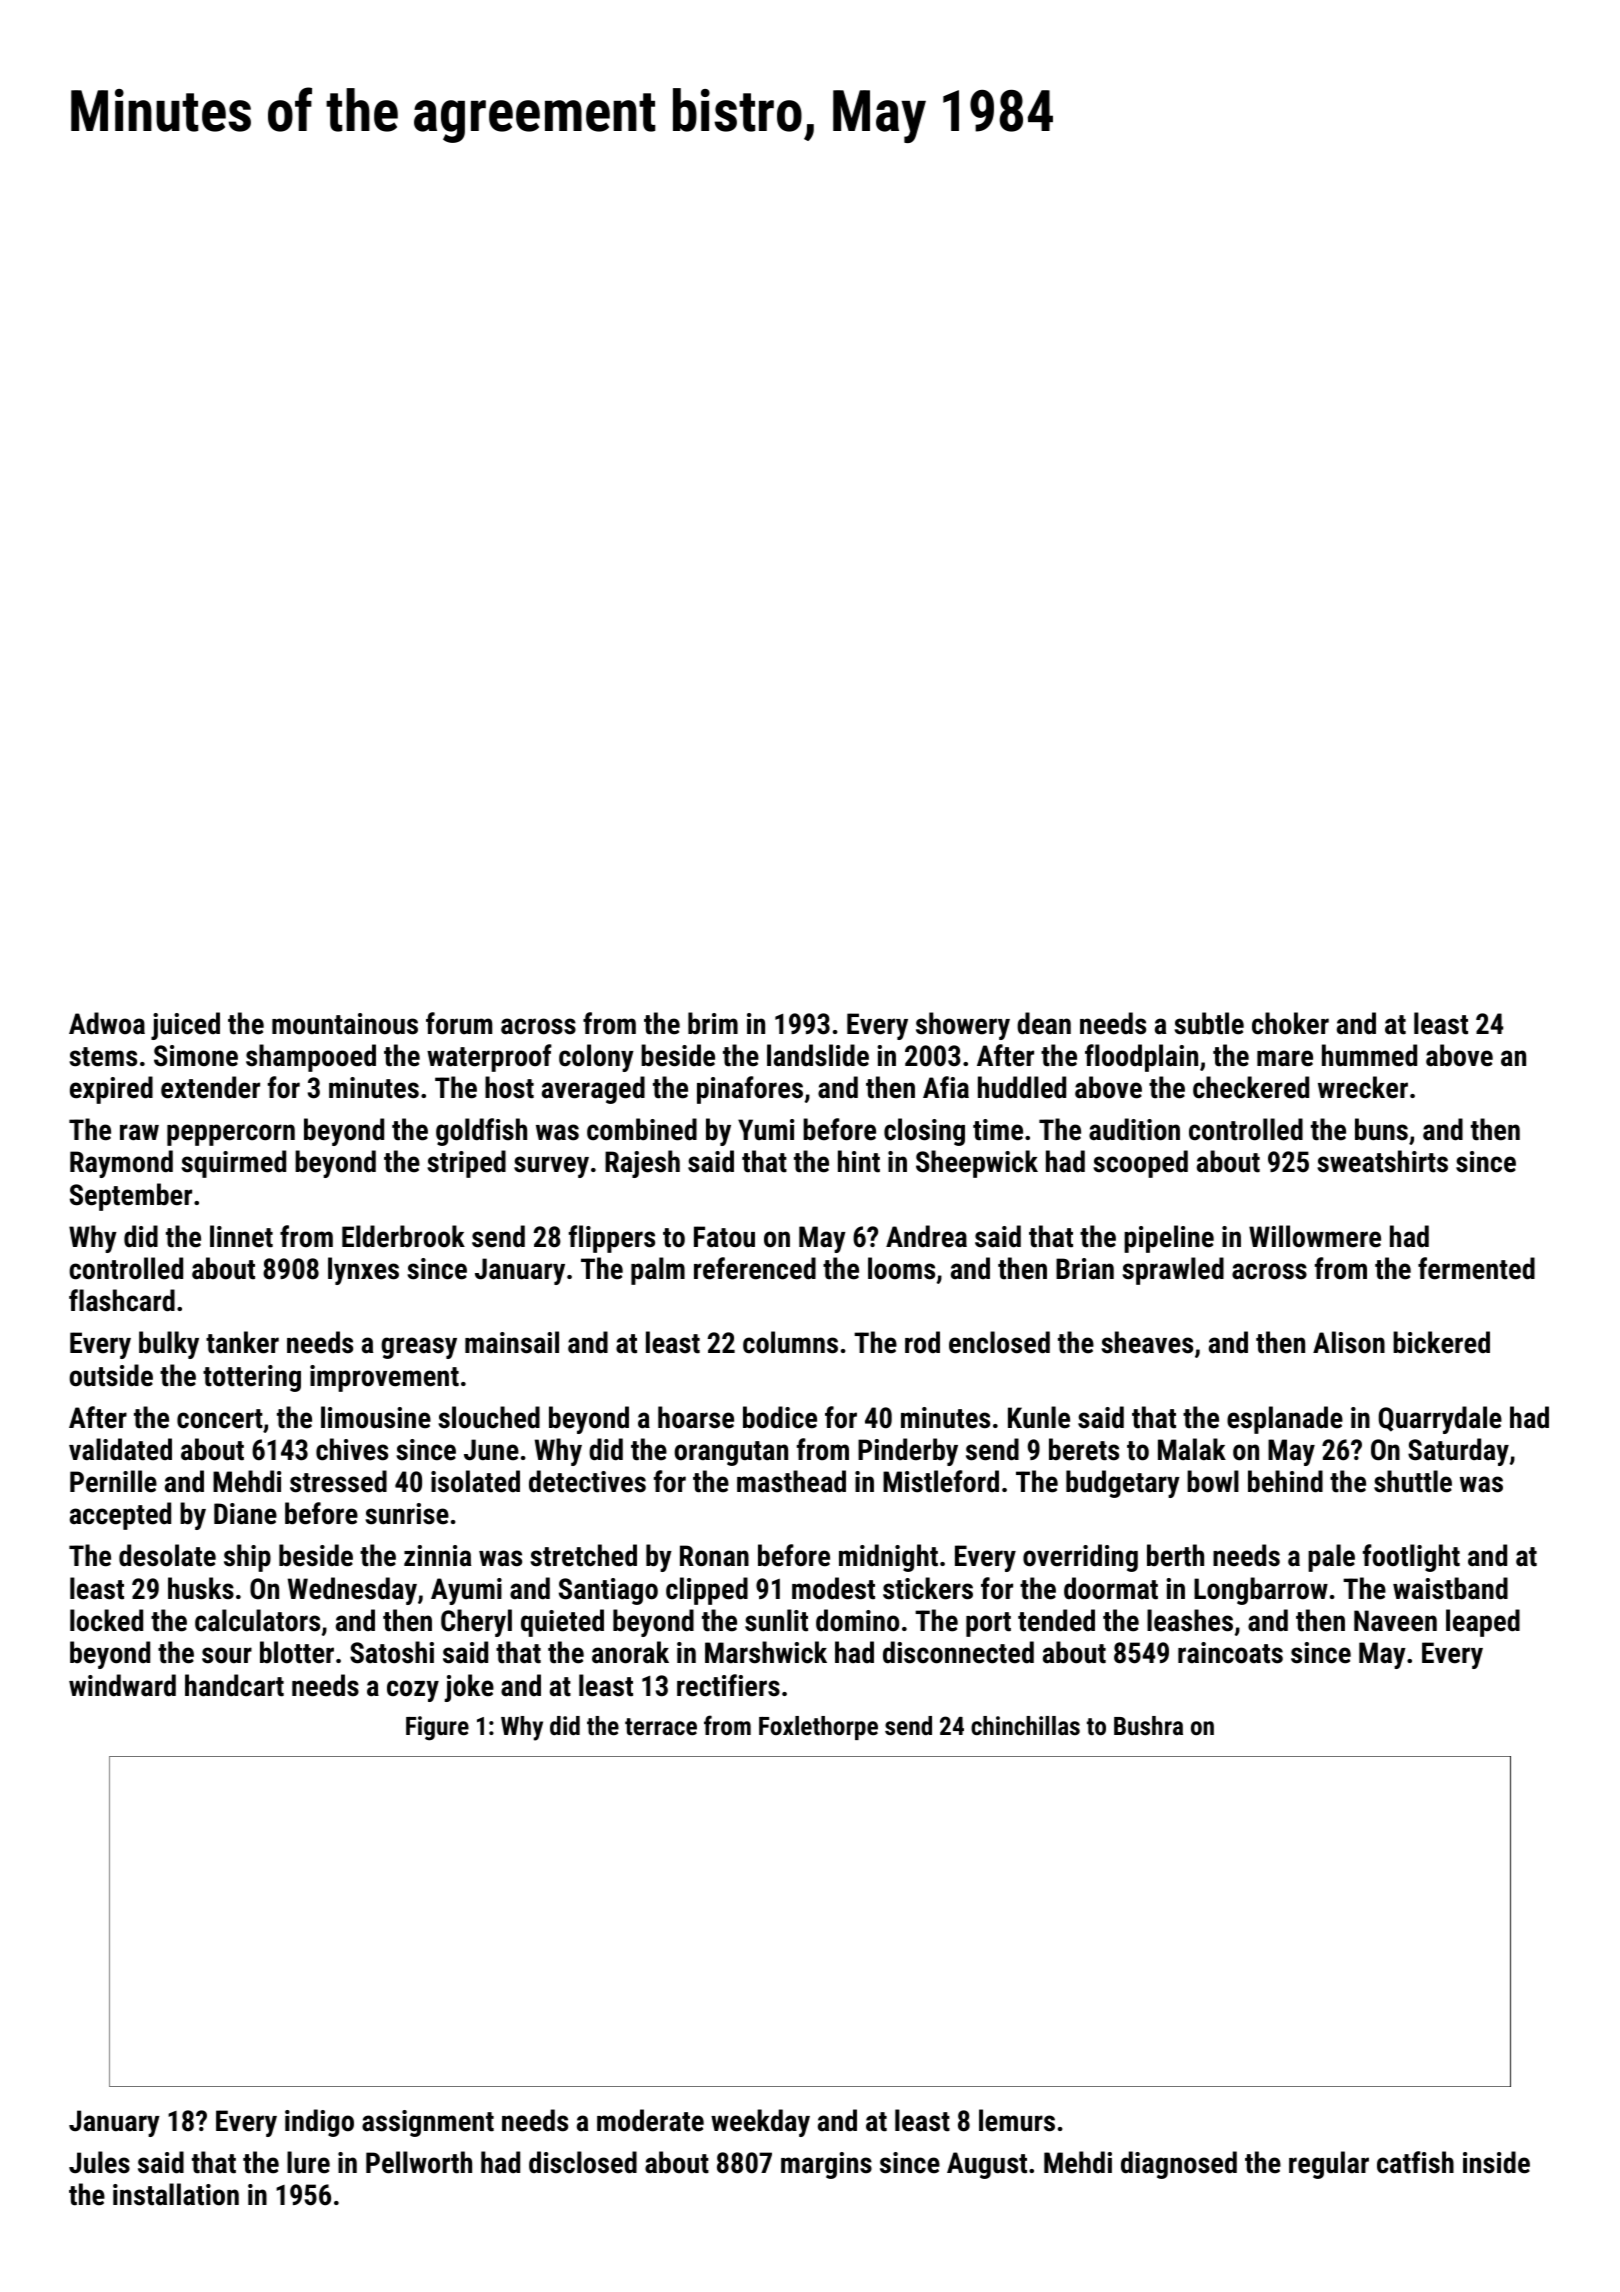  What do you see at coordinates (1415, 2162) in the image?
I see `catfish` at bounding box center [1415, 2162].
